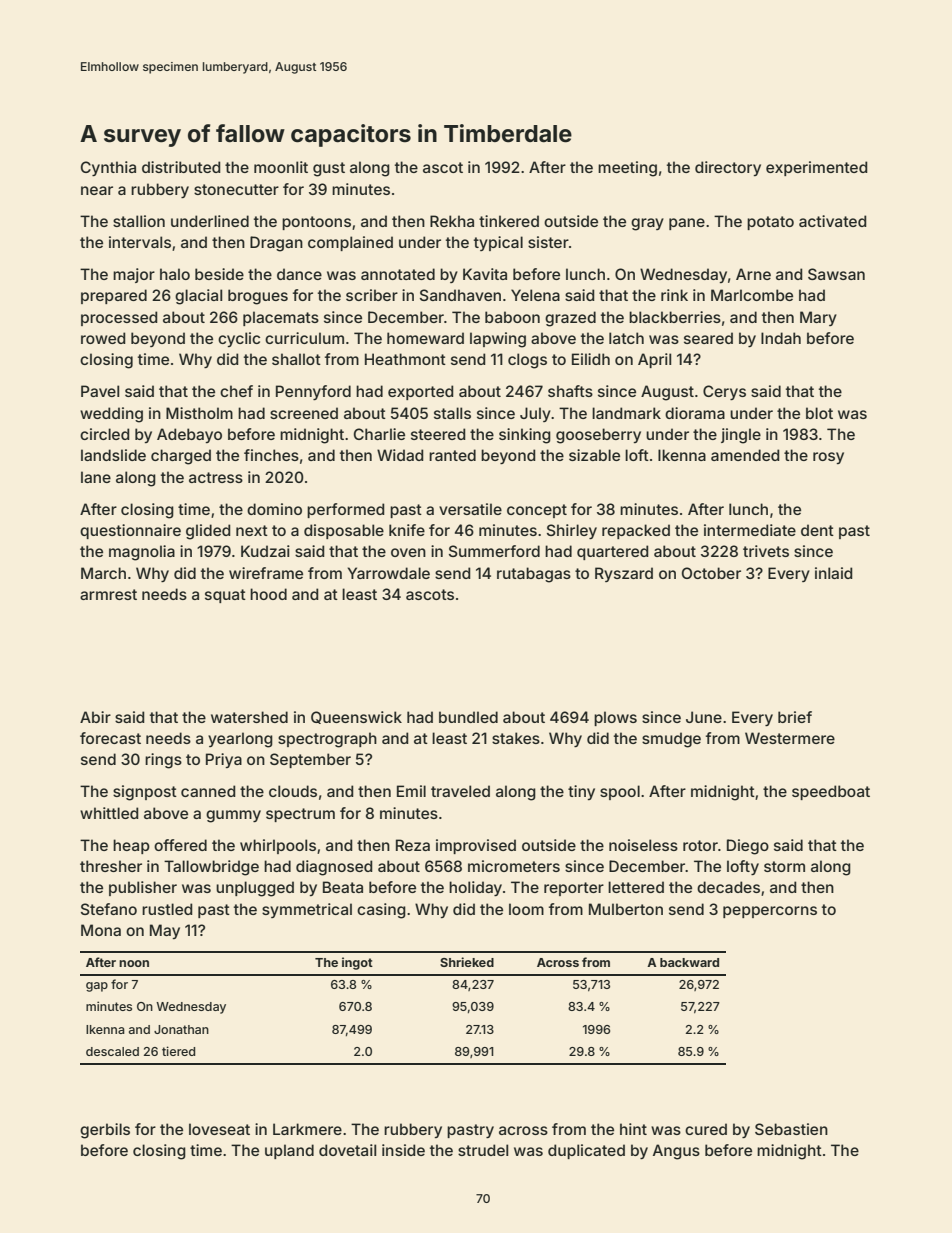 The image size is (952, 1233). Describe the element at coordinates (452, 221) in the screenshot. I see `Rekha` at that location.
